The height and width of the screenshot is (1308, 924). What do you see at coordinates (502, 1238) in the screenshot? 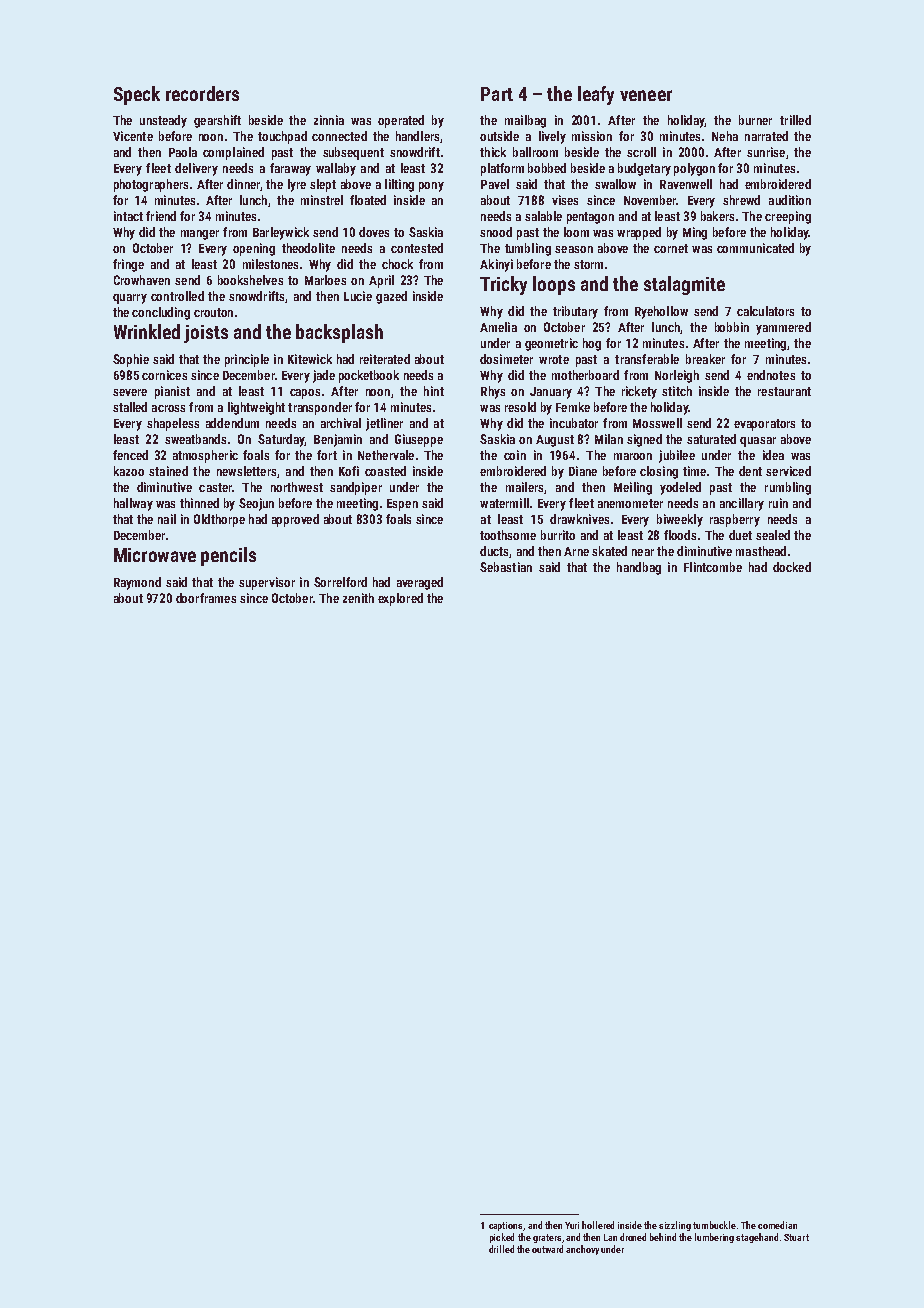
I see `picked` at bounding box center [502, 1238].
